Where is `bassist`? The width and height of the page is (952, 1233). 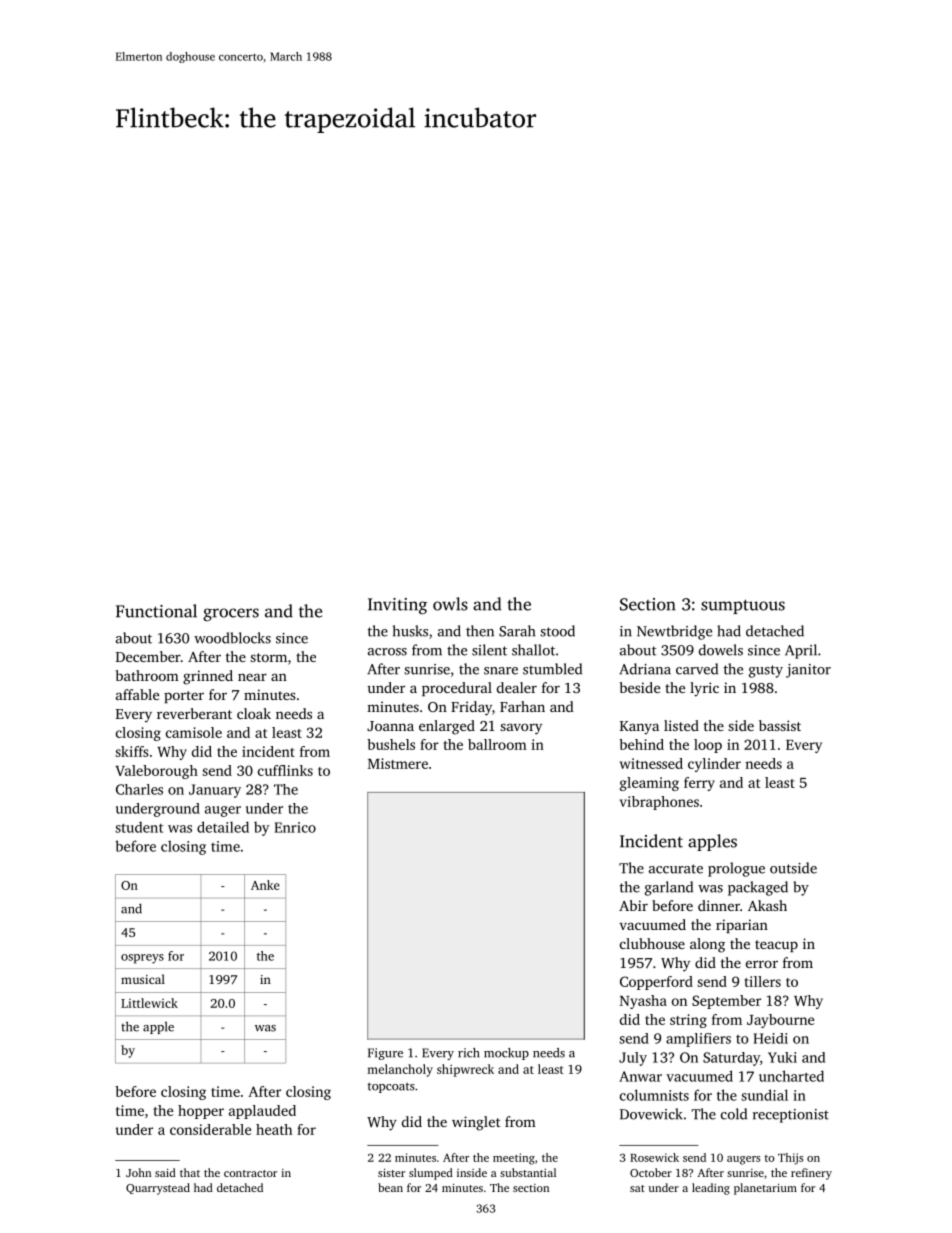 bassist is located at coordinates (780, 725).
